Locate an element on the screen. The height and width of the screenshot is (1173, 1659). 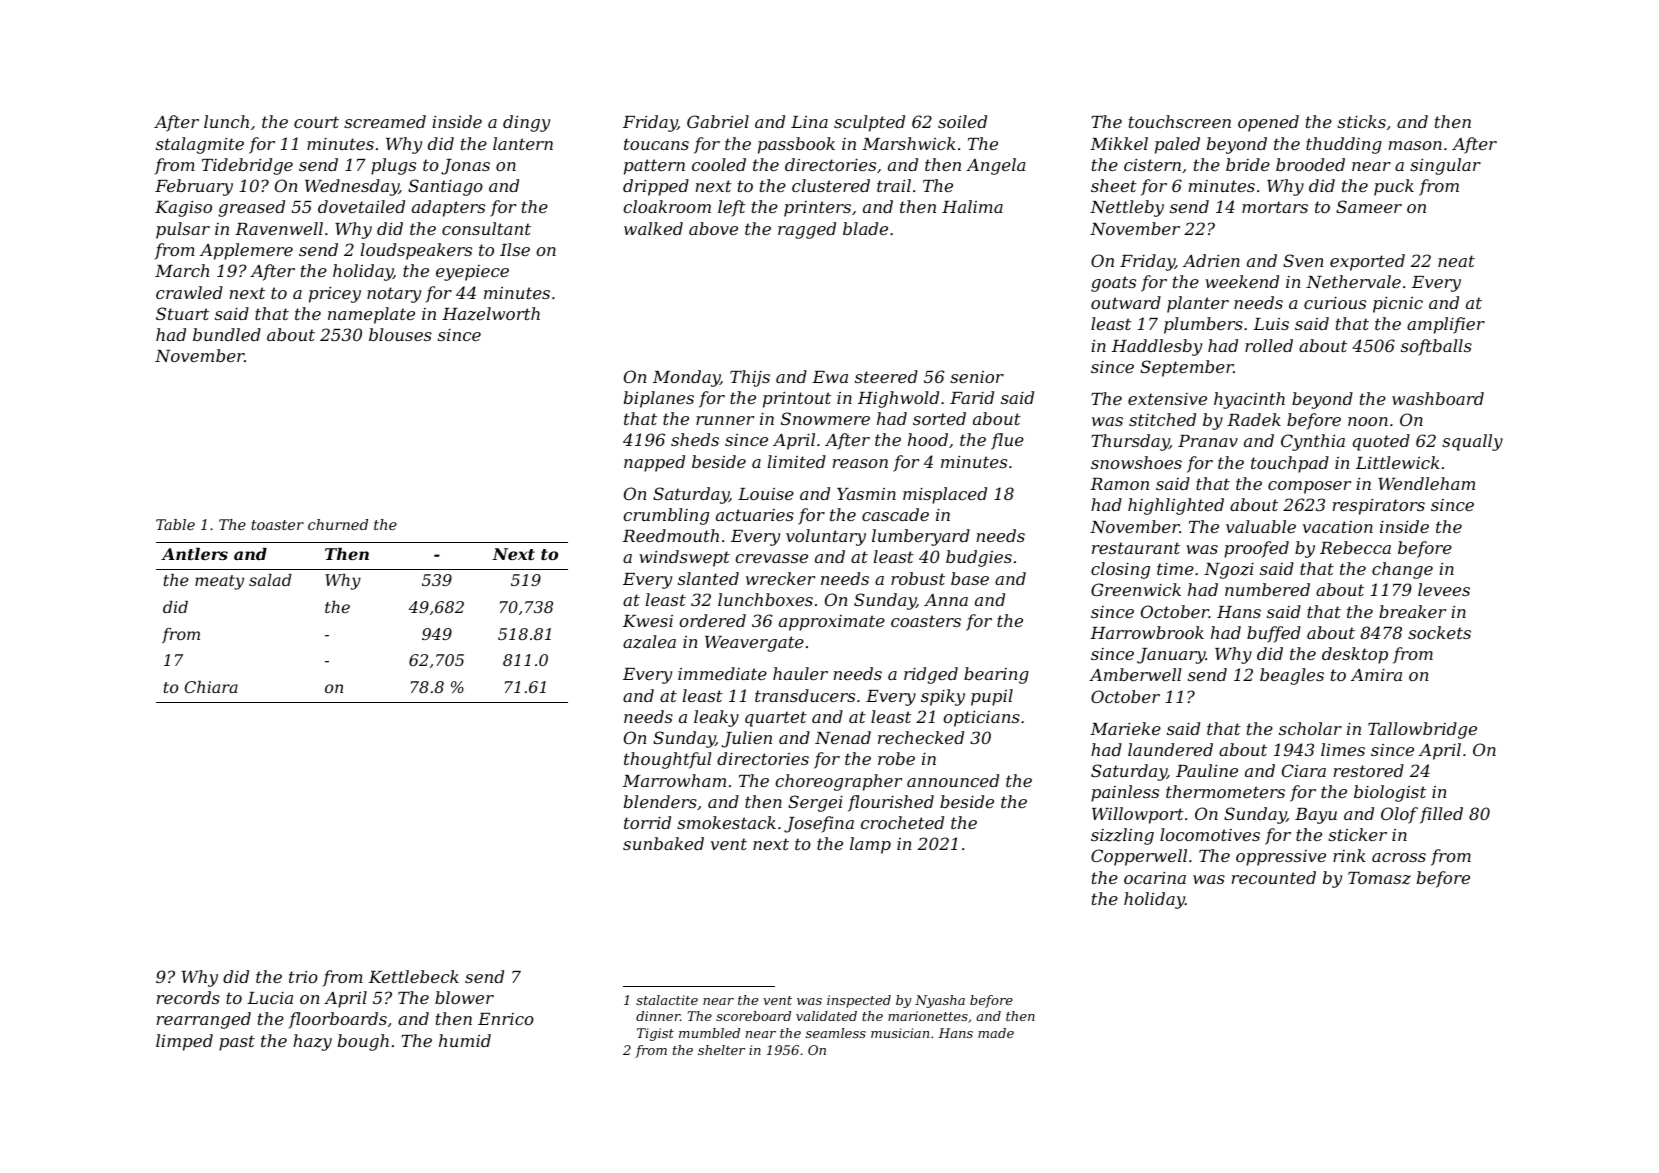
dingy is located at coordinates (526, 123).
